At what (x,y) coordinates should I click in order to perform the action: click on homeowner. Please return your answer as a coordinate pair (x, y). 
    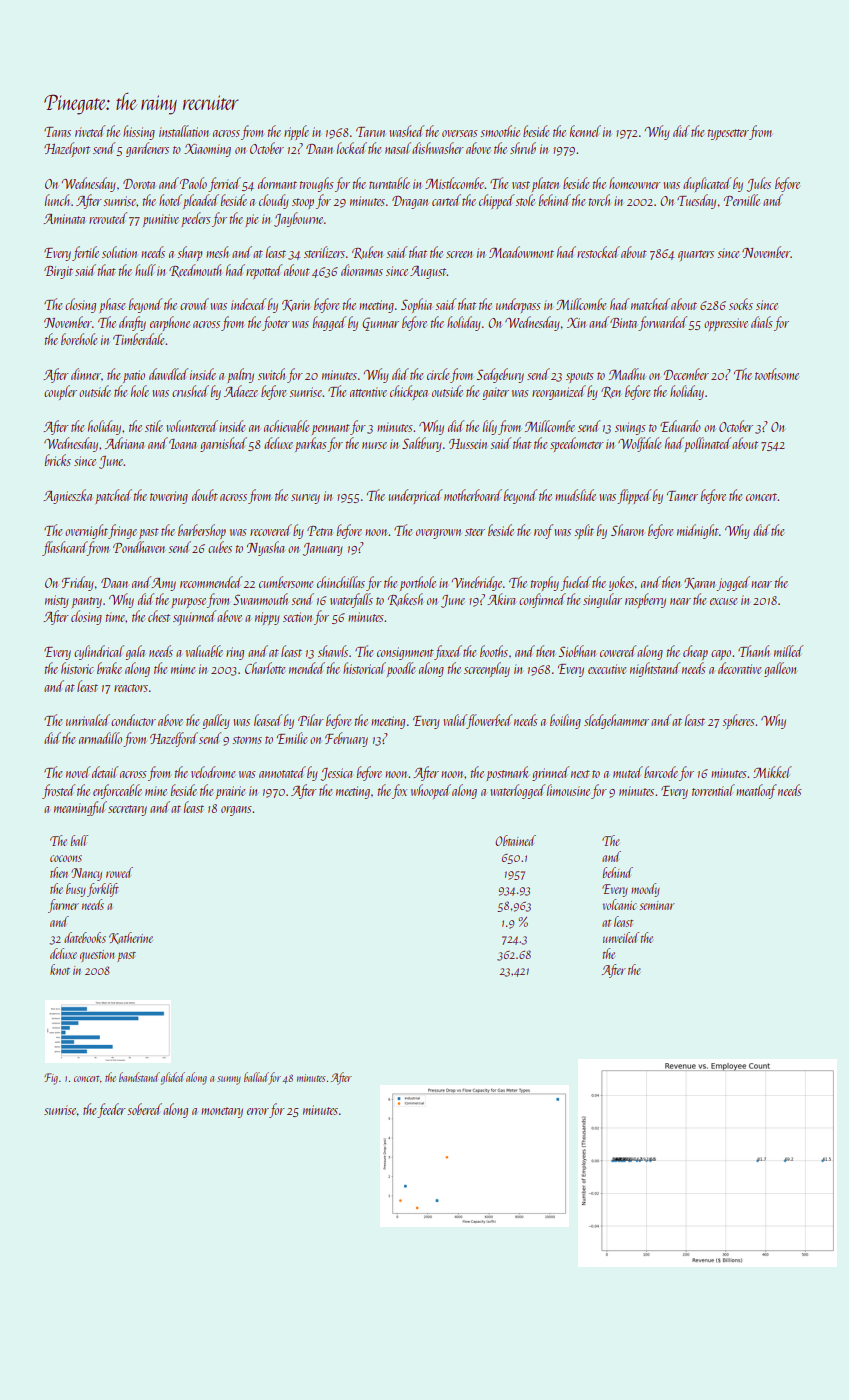
    Looking at the image, I should click on (635, 183).
